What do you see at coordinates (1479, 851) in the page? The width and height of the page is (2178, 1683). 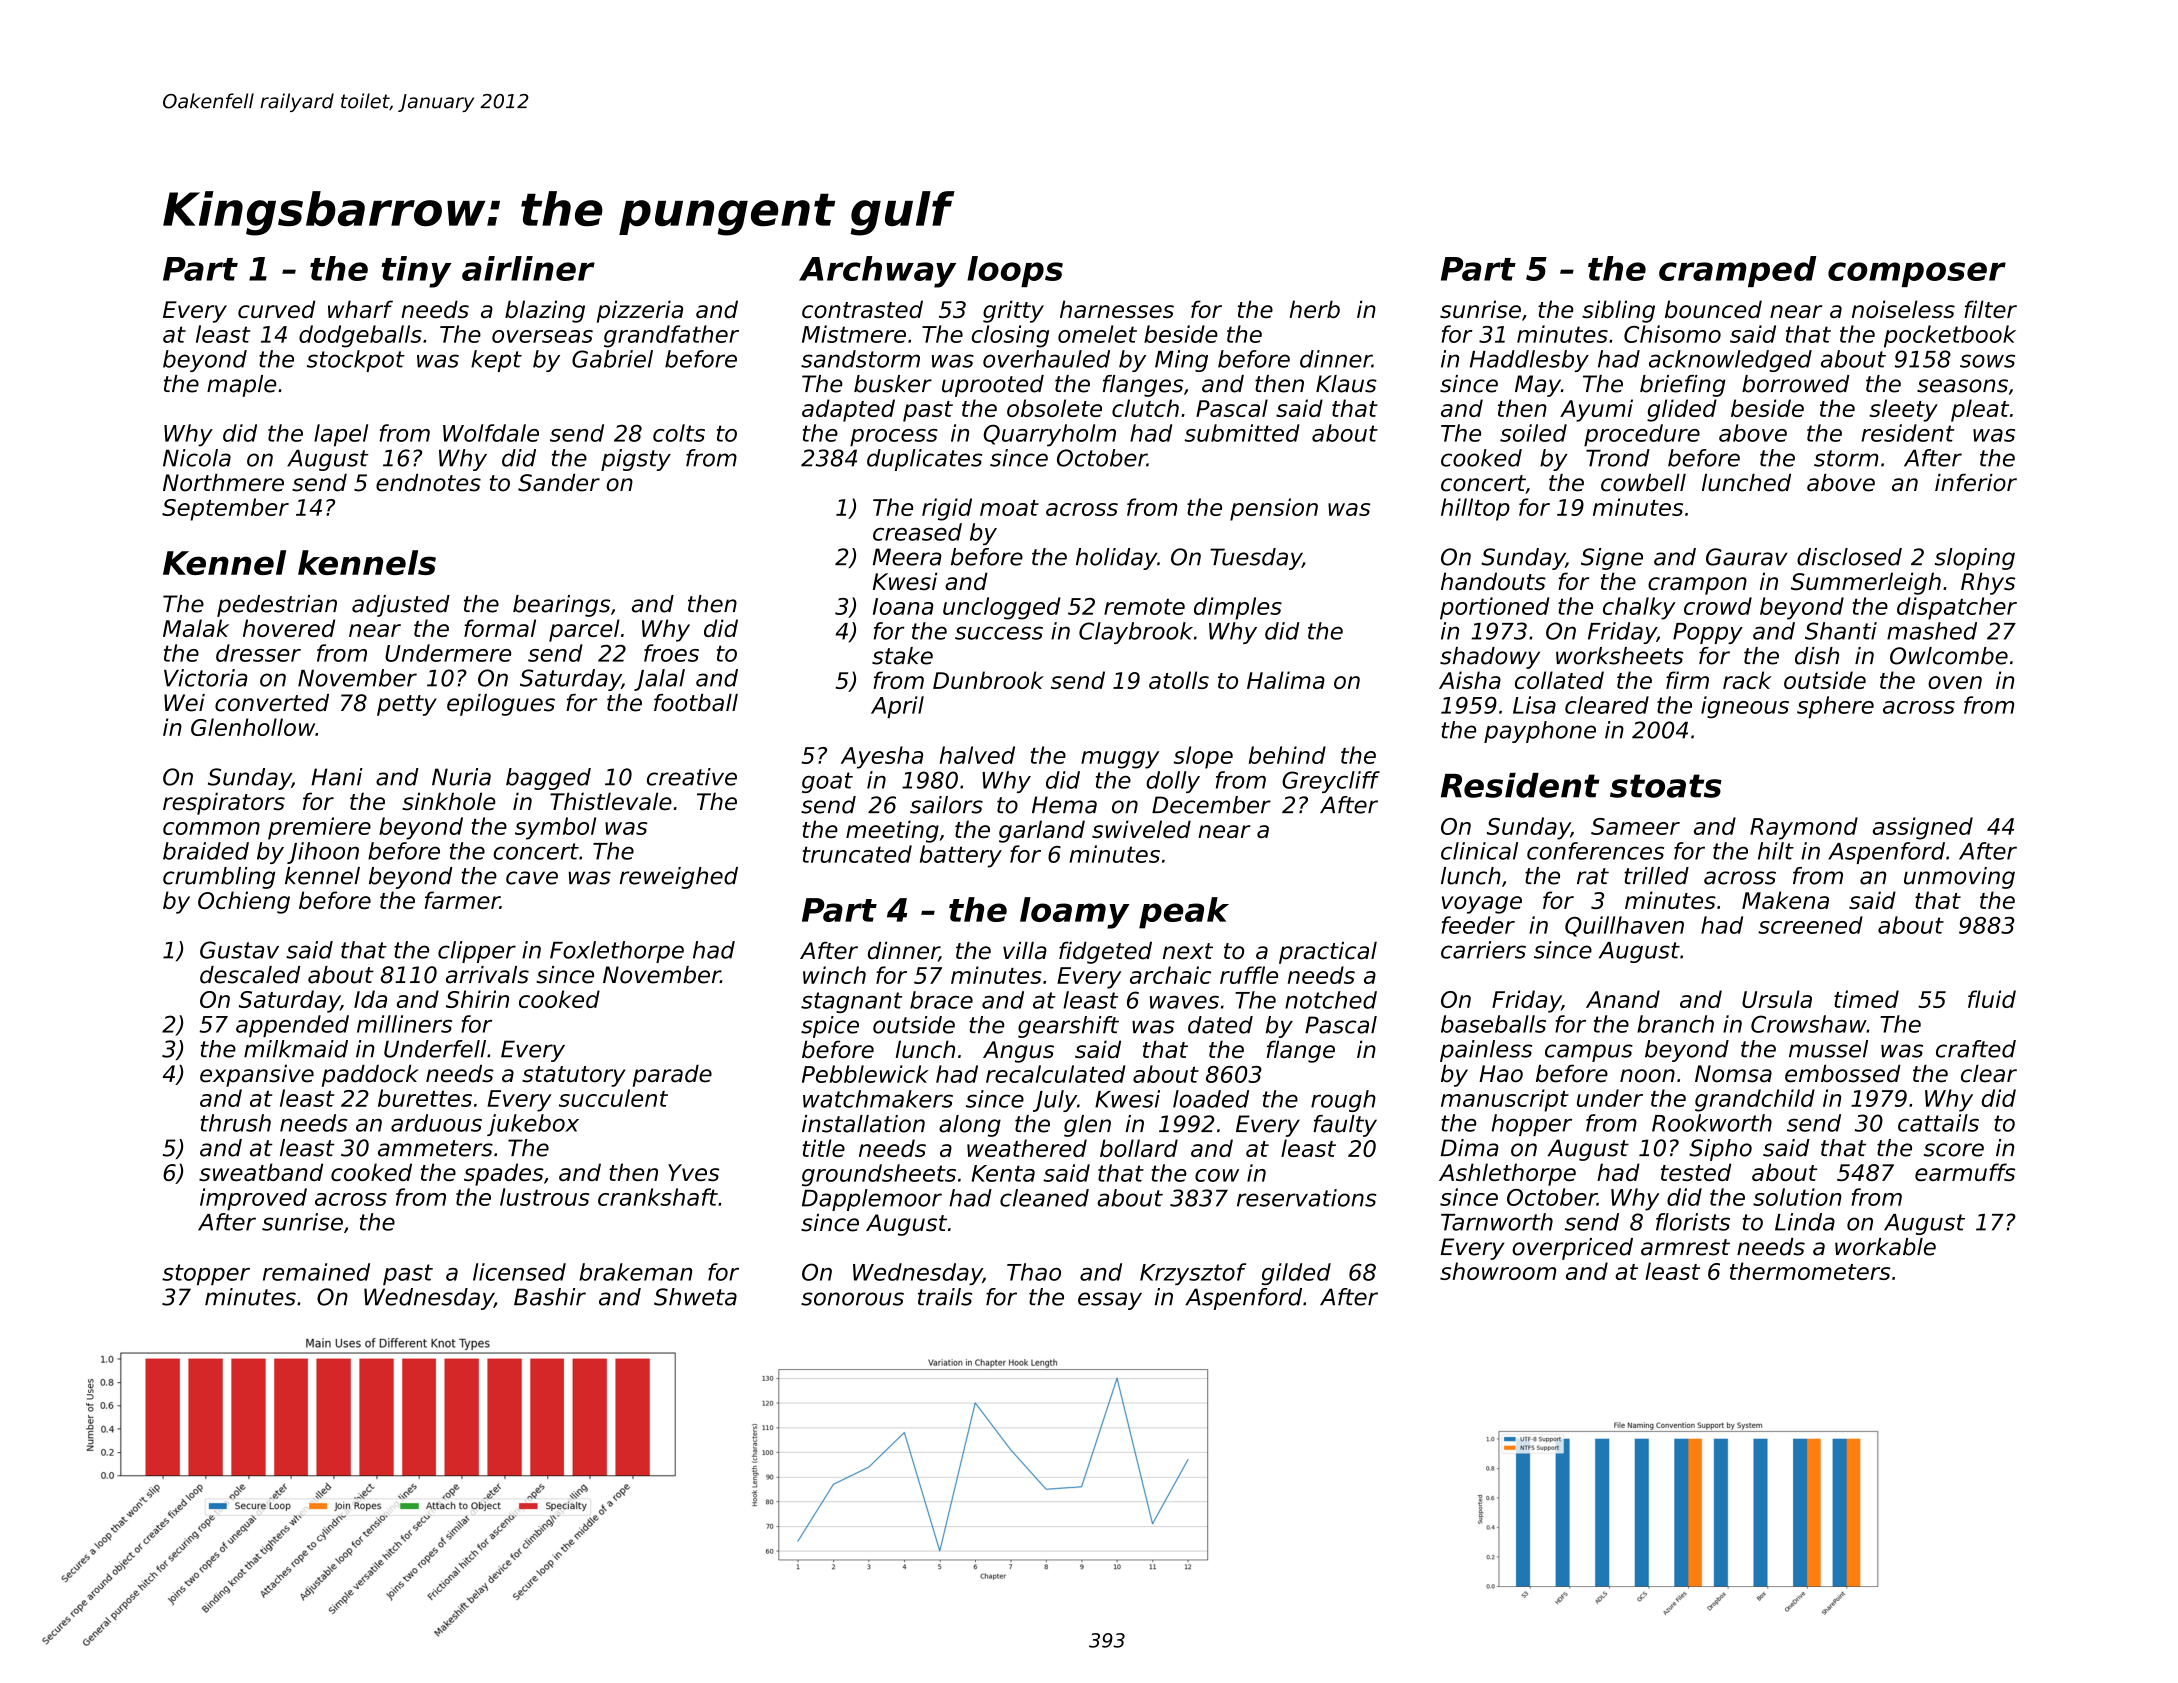 I see `clinical` at bounding box center [1479, 851].
